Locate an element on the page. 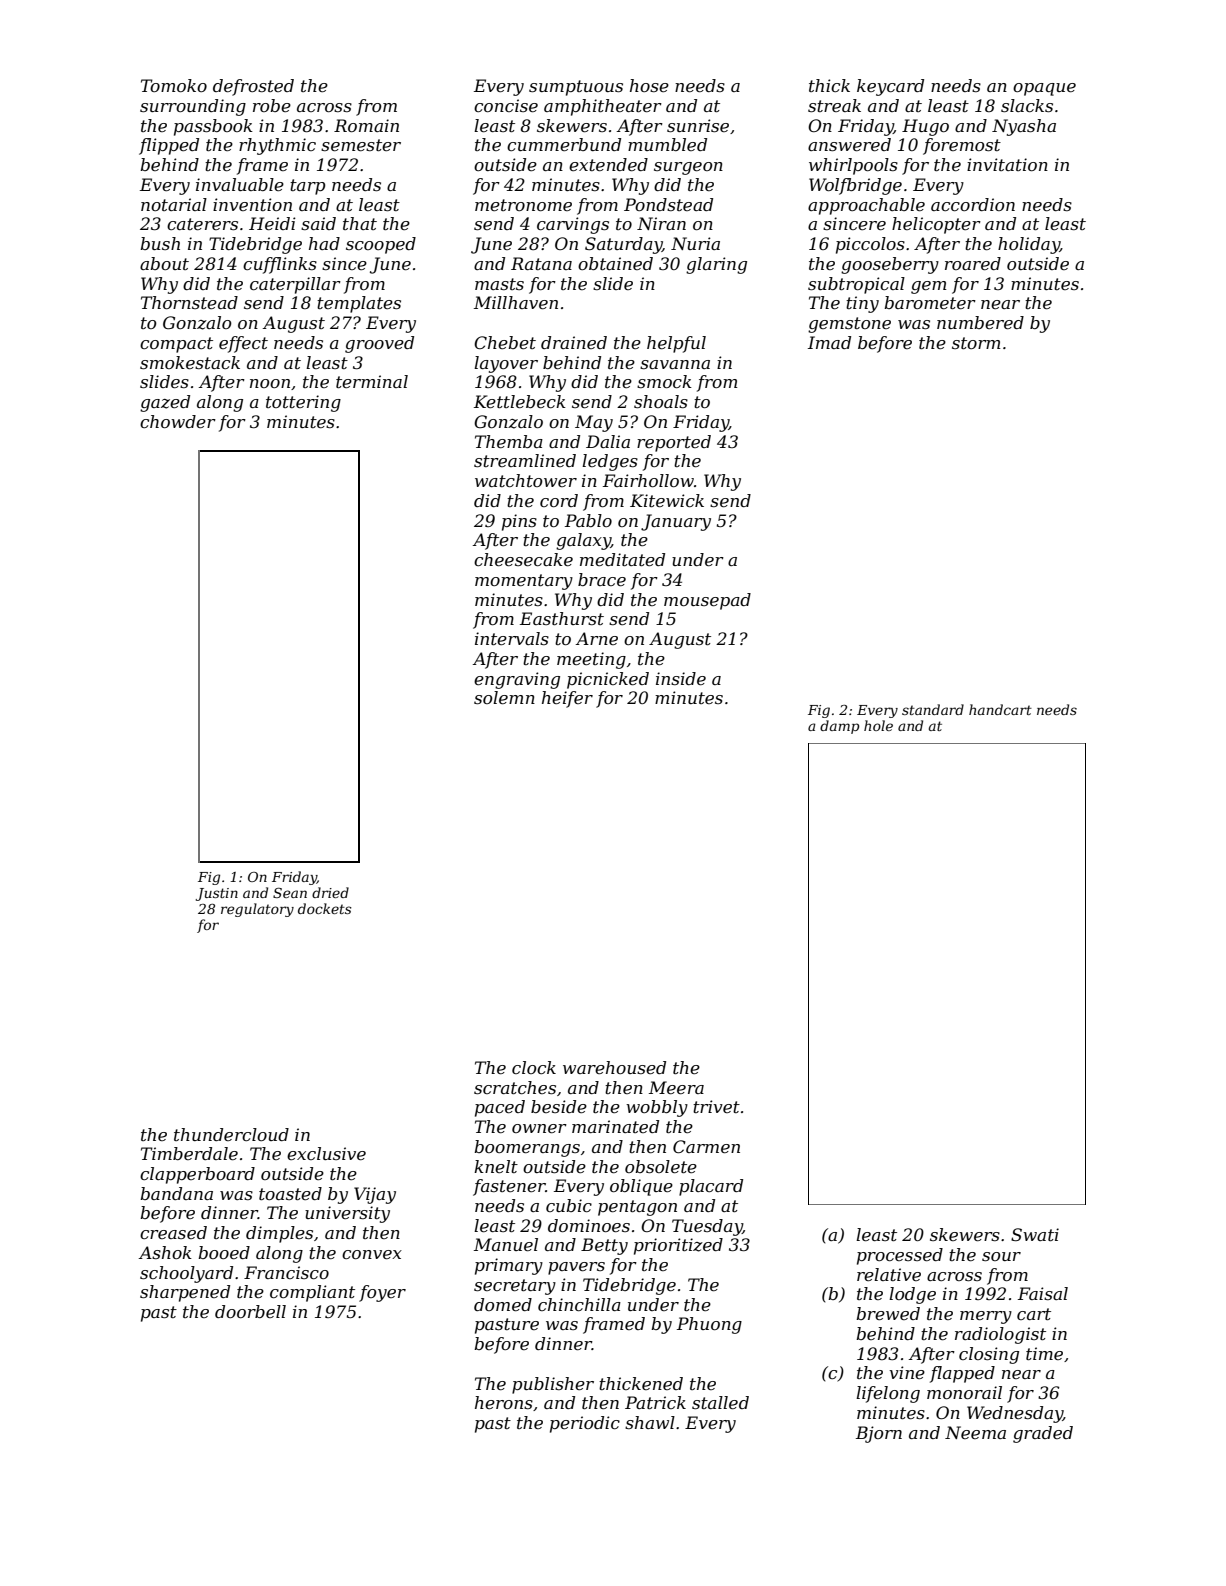 The width and height of the image is (1226, 1586). warehoused is located at coordinates (614, 1067).
